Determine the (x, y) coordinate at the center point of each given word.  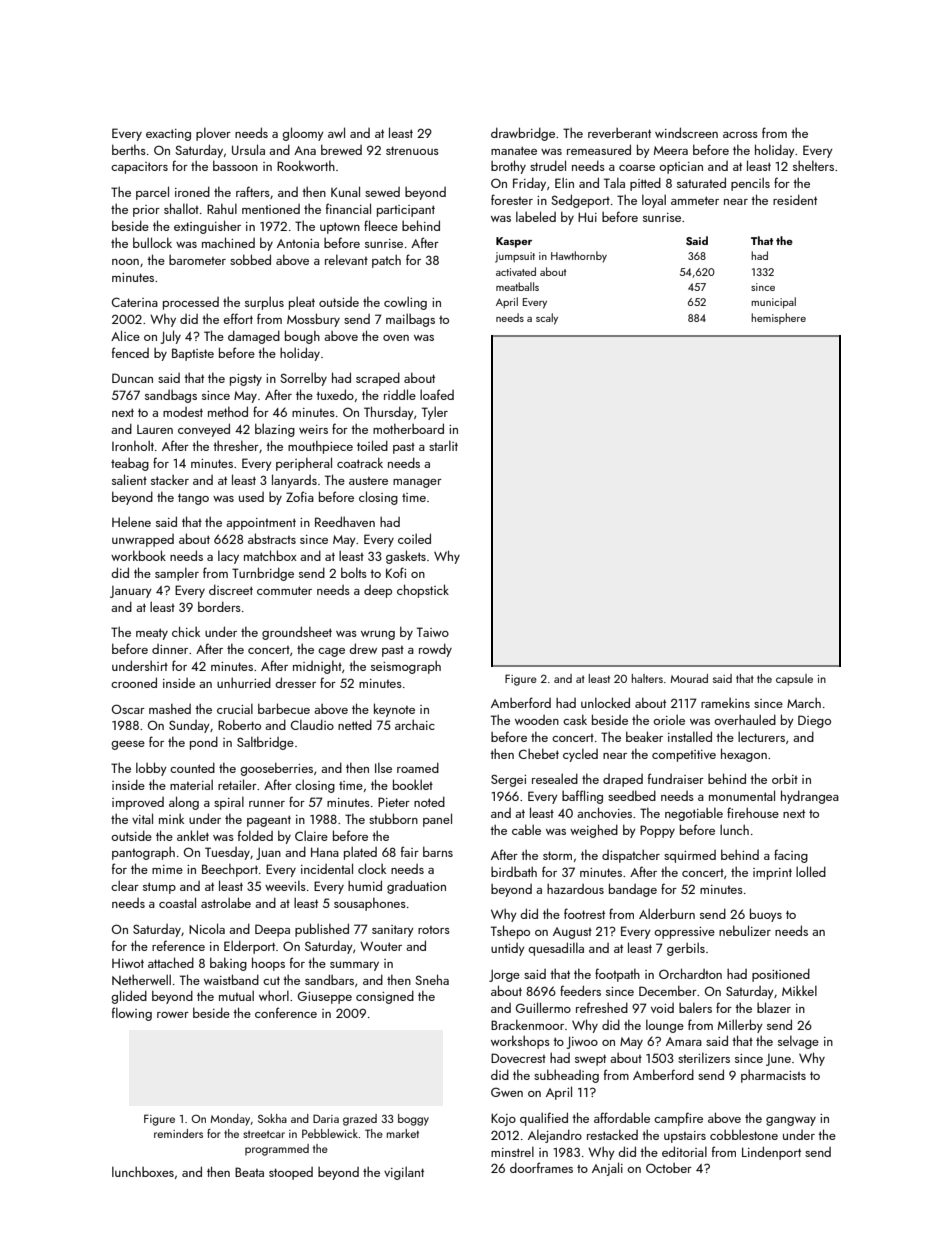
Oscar (128, 709)
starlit (443, 446)
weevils (285, 886)
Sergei (508, 780)
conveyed (204, 430)
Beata (249, 1172)
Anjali (607, 1169)
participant (406, 211)
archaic (415, 725)
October (669, 1168)
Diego (814, 721)
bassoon (235, 166)
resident (795, 200)
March (804, 703)
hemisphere (778, 318)
